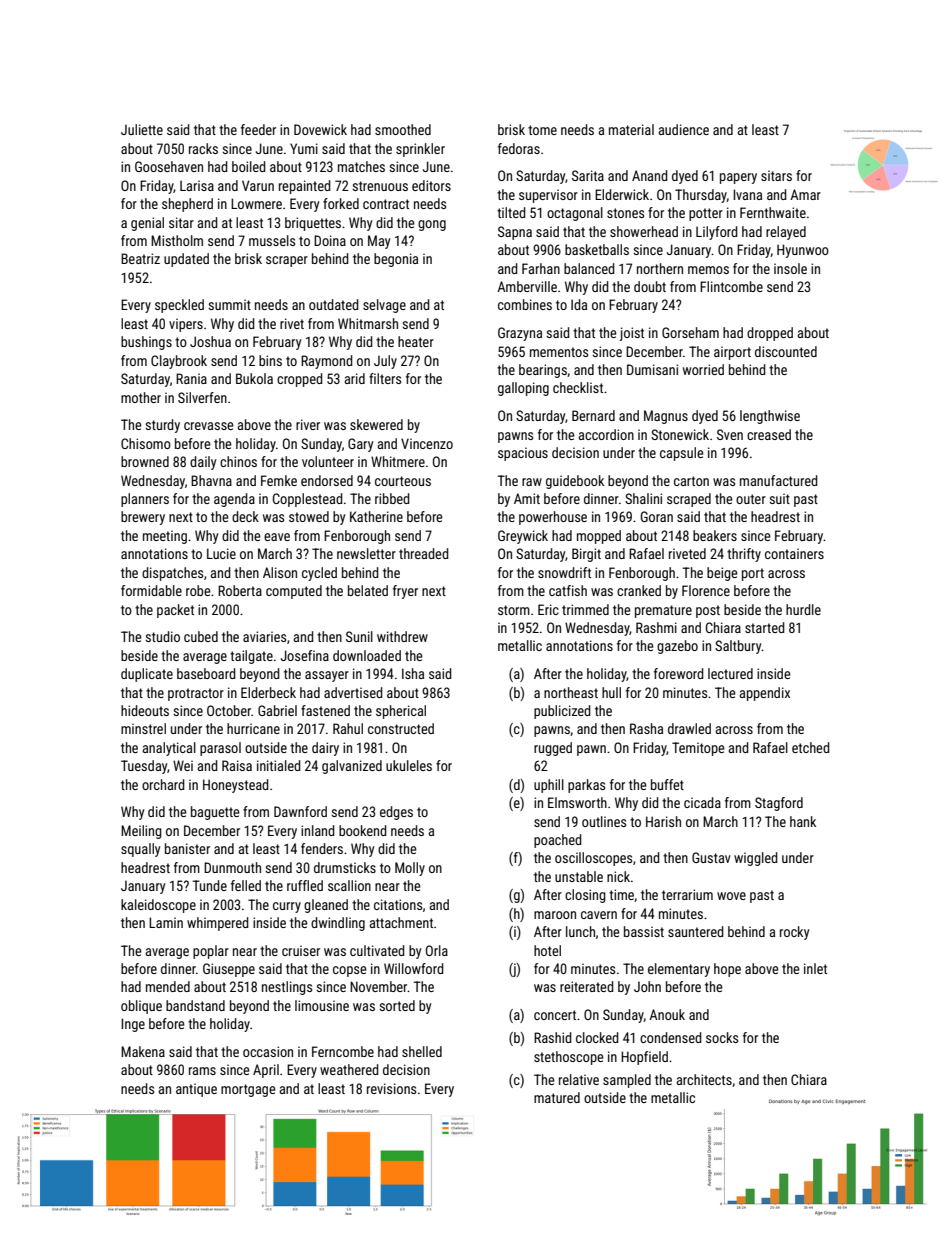 The height and width of the document is (1233, 952). What do you see at coordinates (232, 867) in the document?
I see `Dunmouth` at bounding box center [232, 867].
